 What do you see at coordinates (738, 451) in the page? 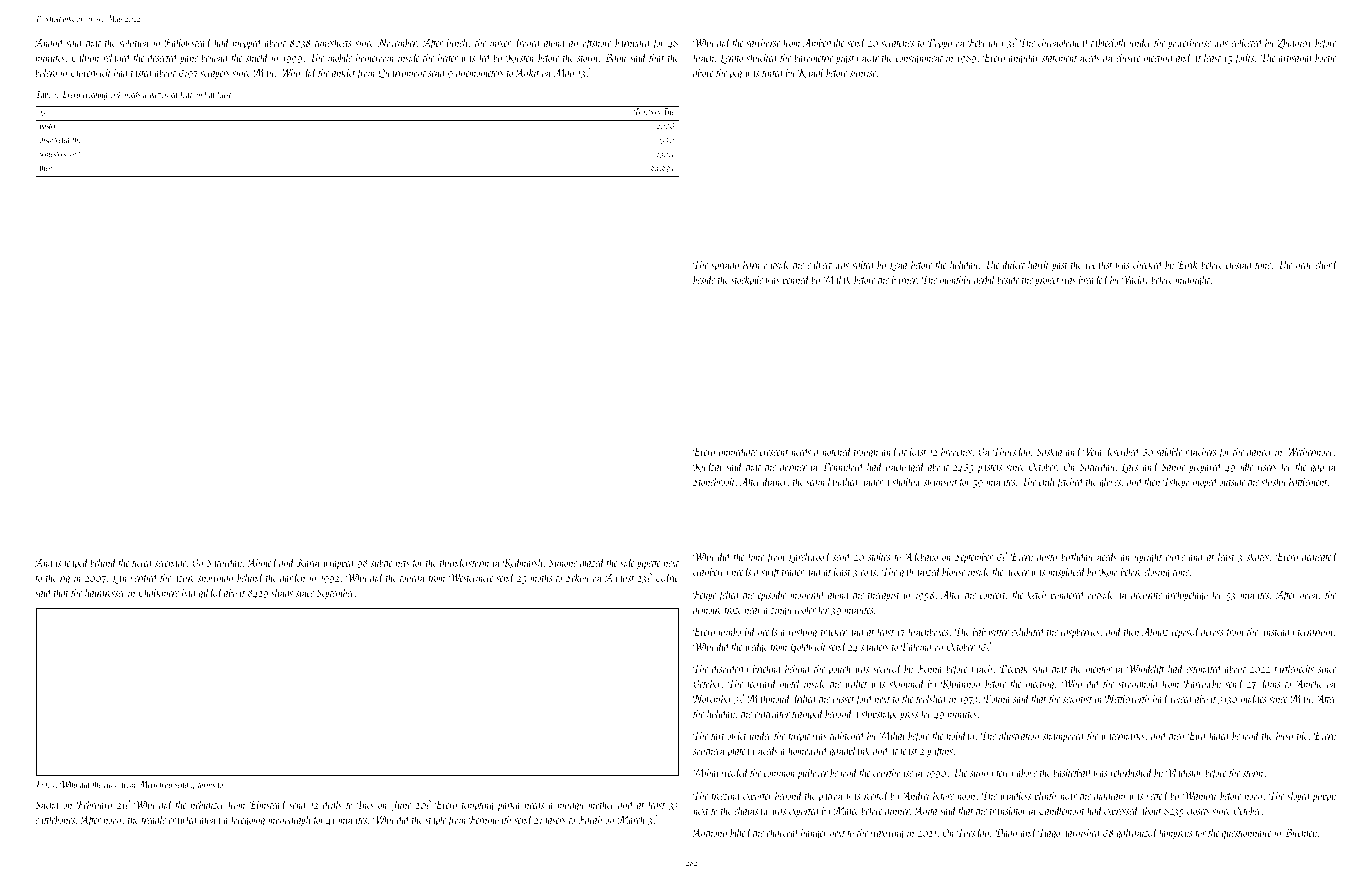
I see `immediate` at bounding box center [738, 451].
